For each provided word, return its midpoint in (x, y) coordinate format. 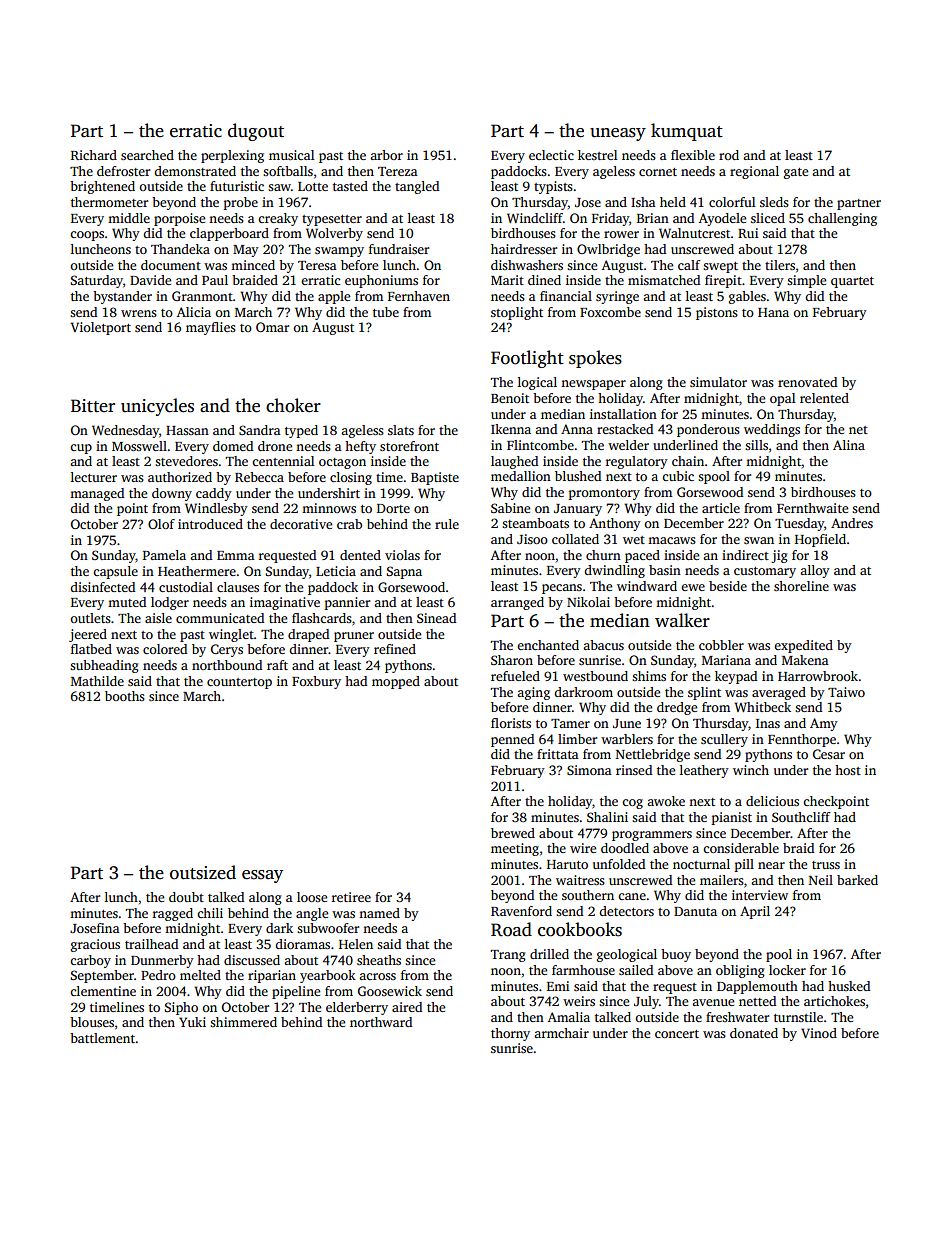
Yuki (192, 1022)
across (377, 976)
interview (760, 895)
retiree (351, 897)
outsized (203, 872)
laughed (514, 462)
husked (849, 986)
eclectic (551, 155)
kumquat (687, 132)
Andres (852, 523)
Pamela (164, 555)
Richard (94, 155)
